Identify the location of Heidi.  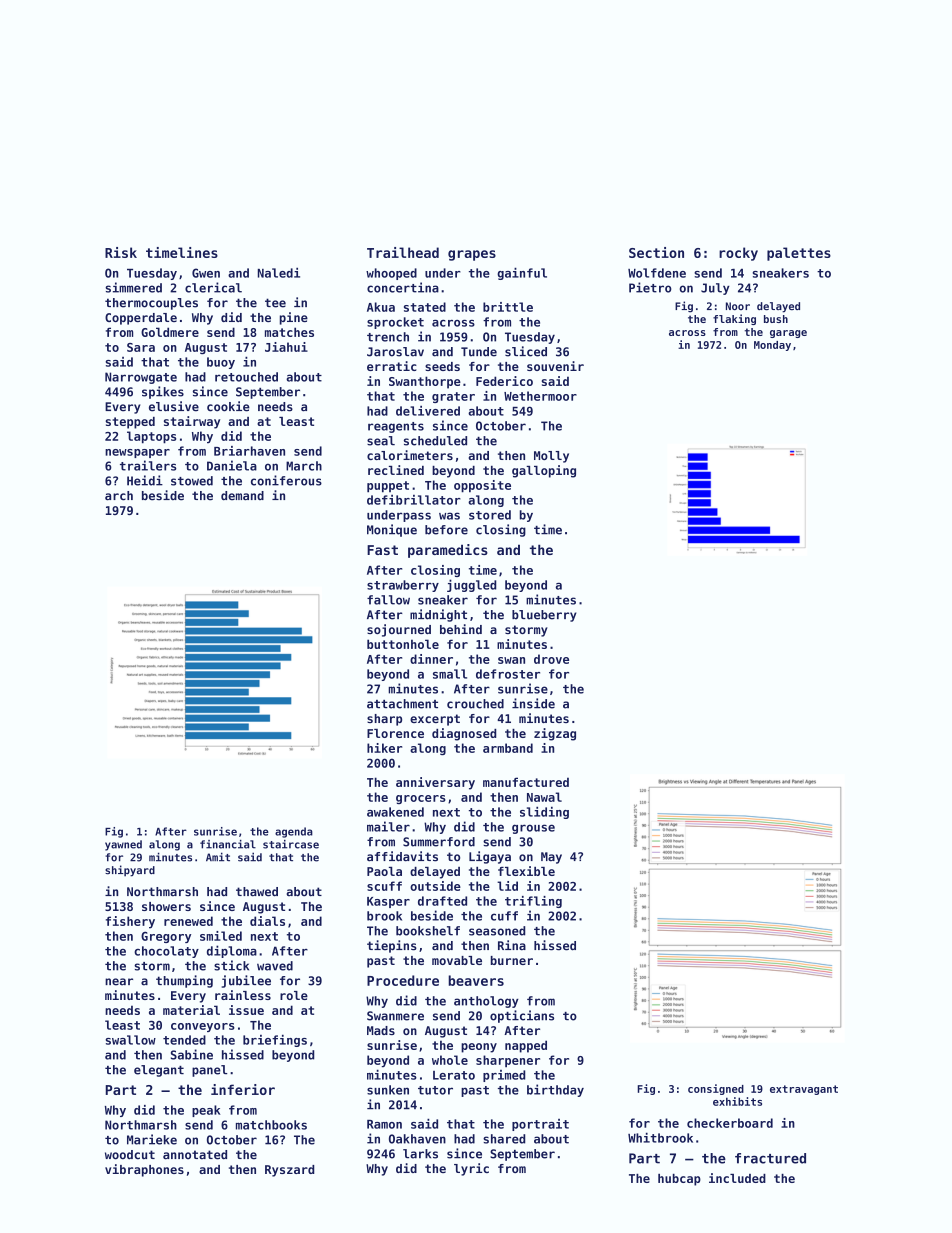
(145, 480).
